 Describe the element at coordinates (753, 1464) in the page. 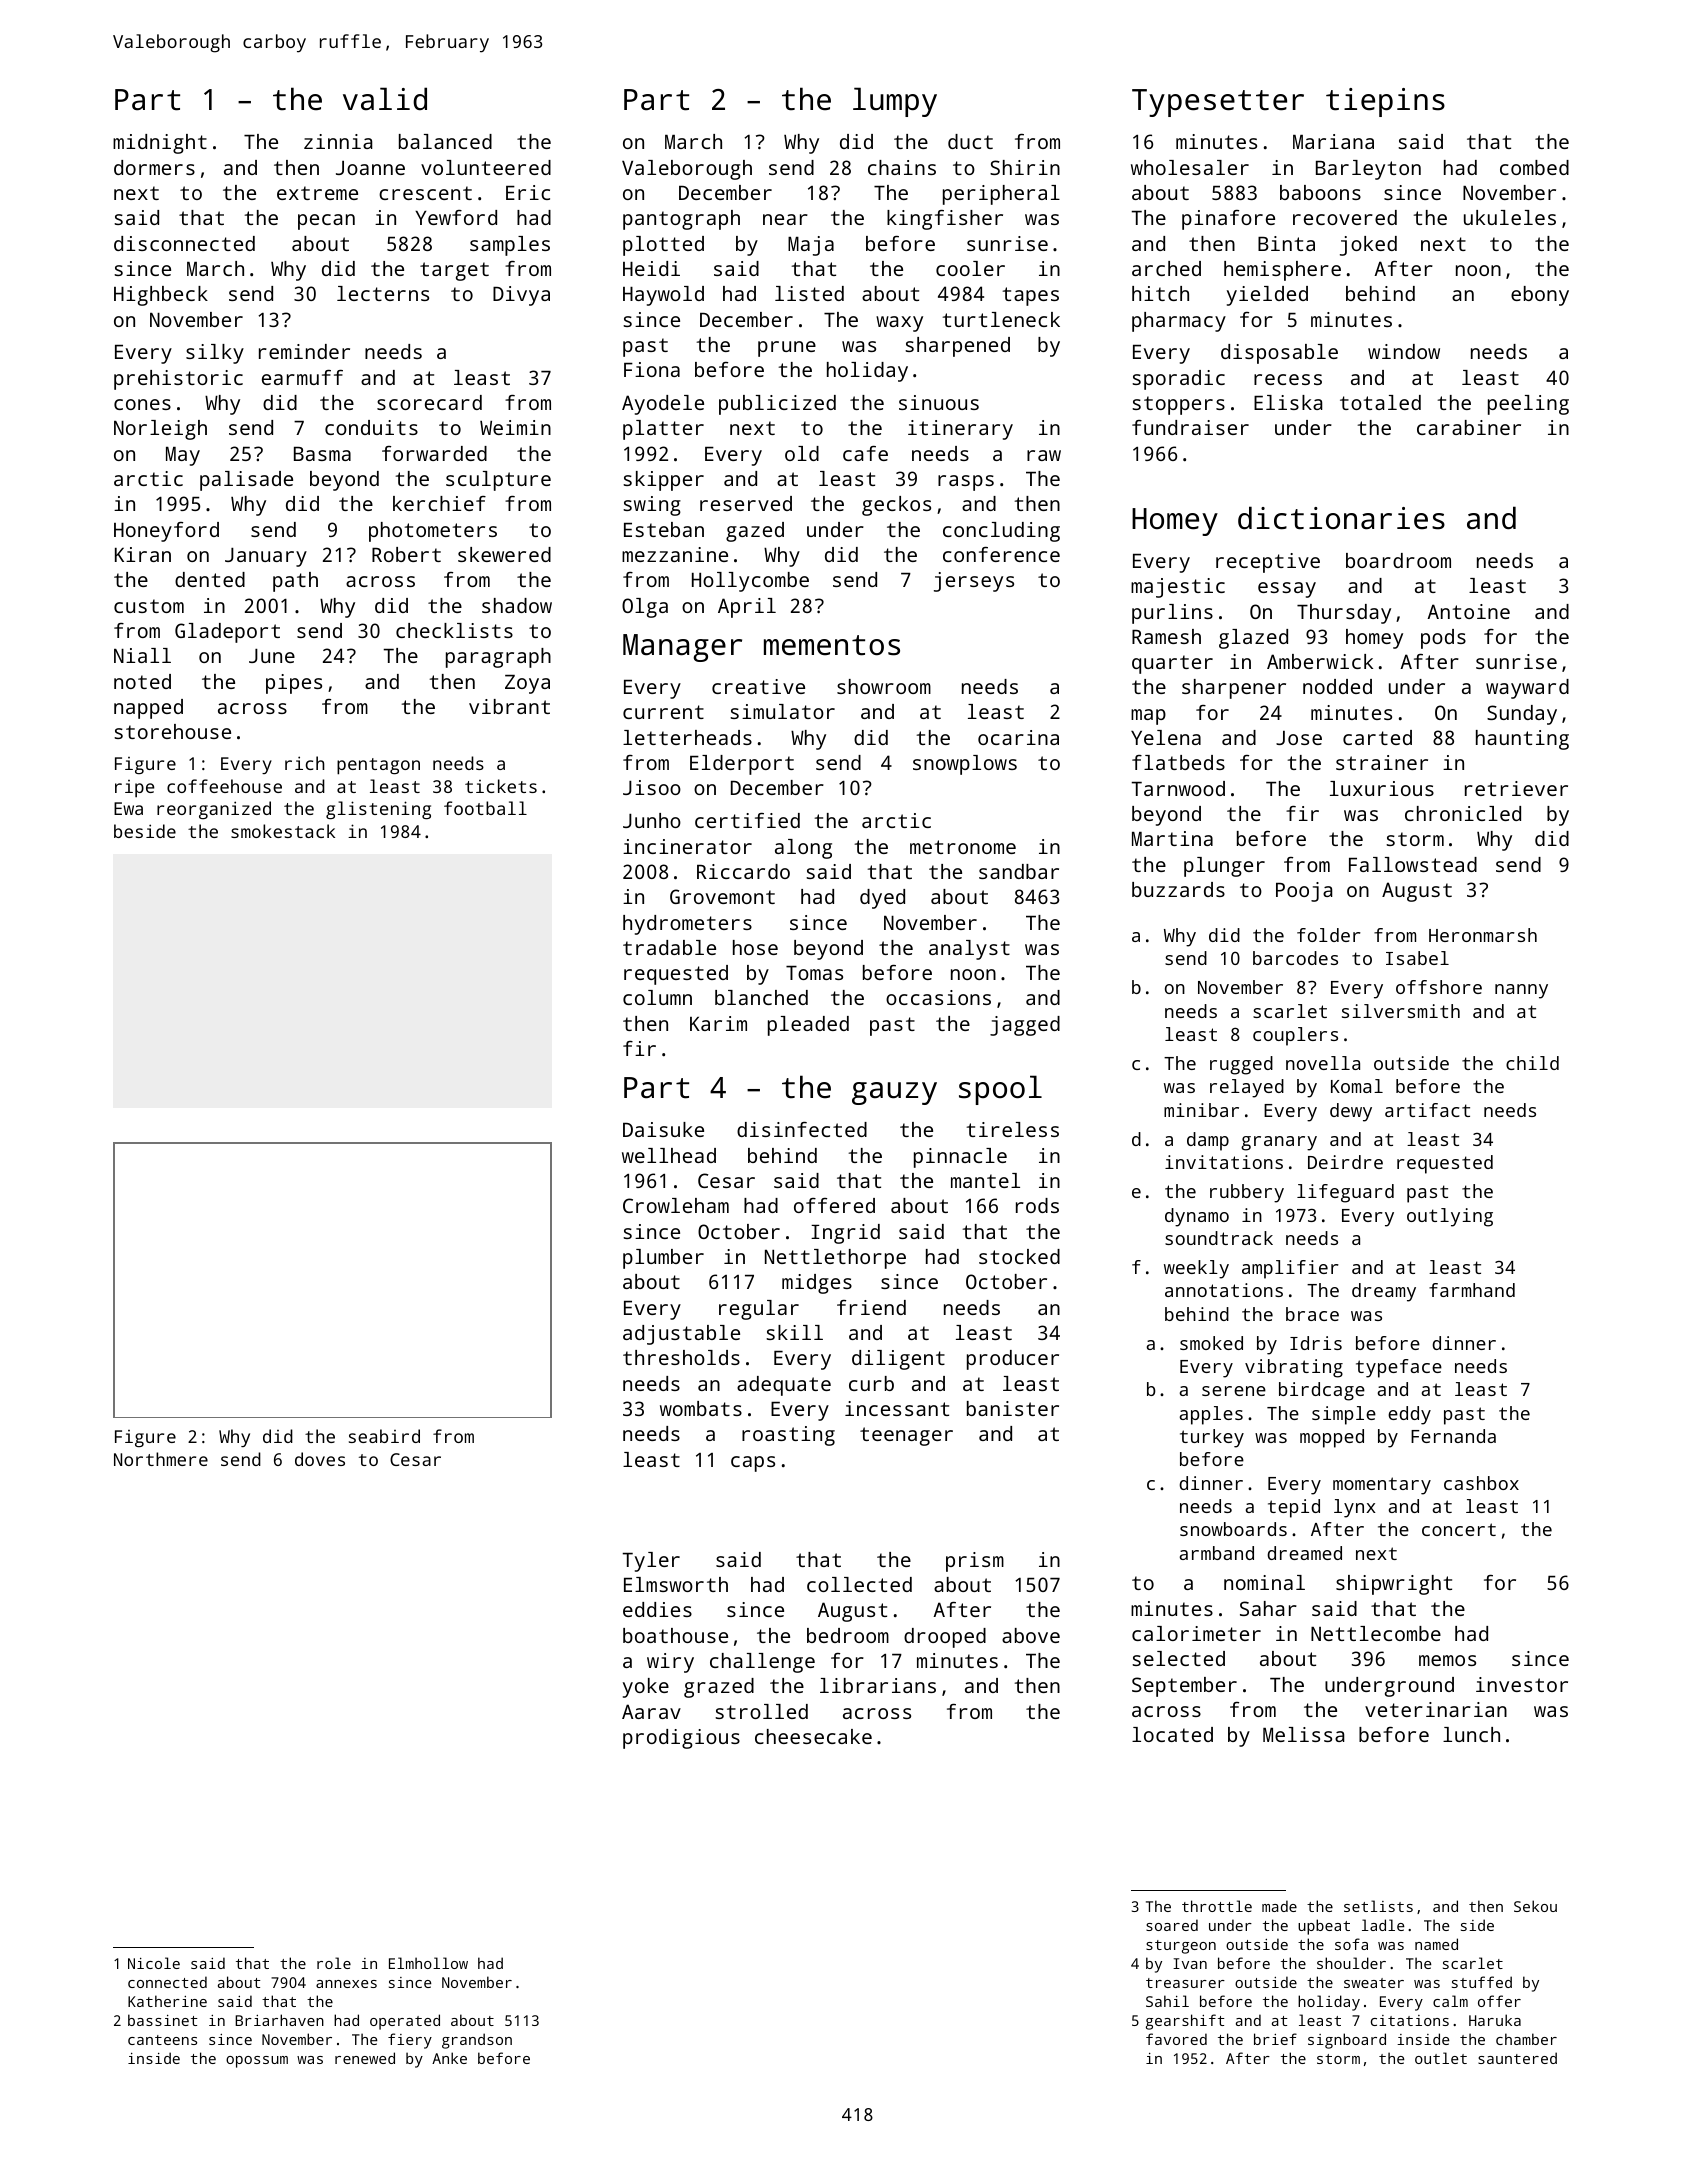

I see `caps` at that location.
